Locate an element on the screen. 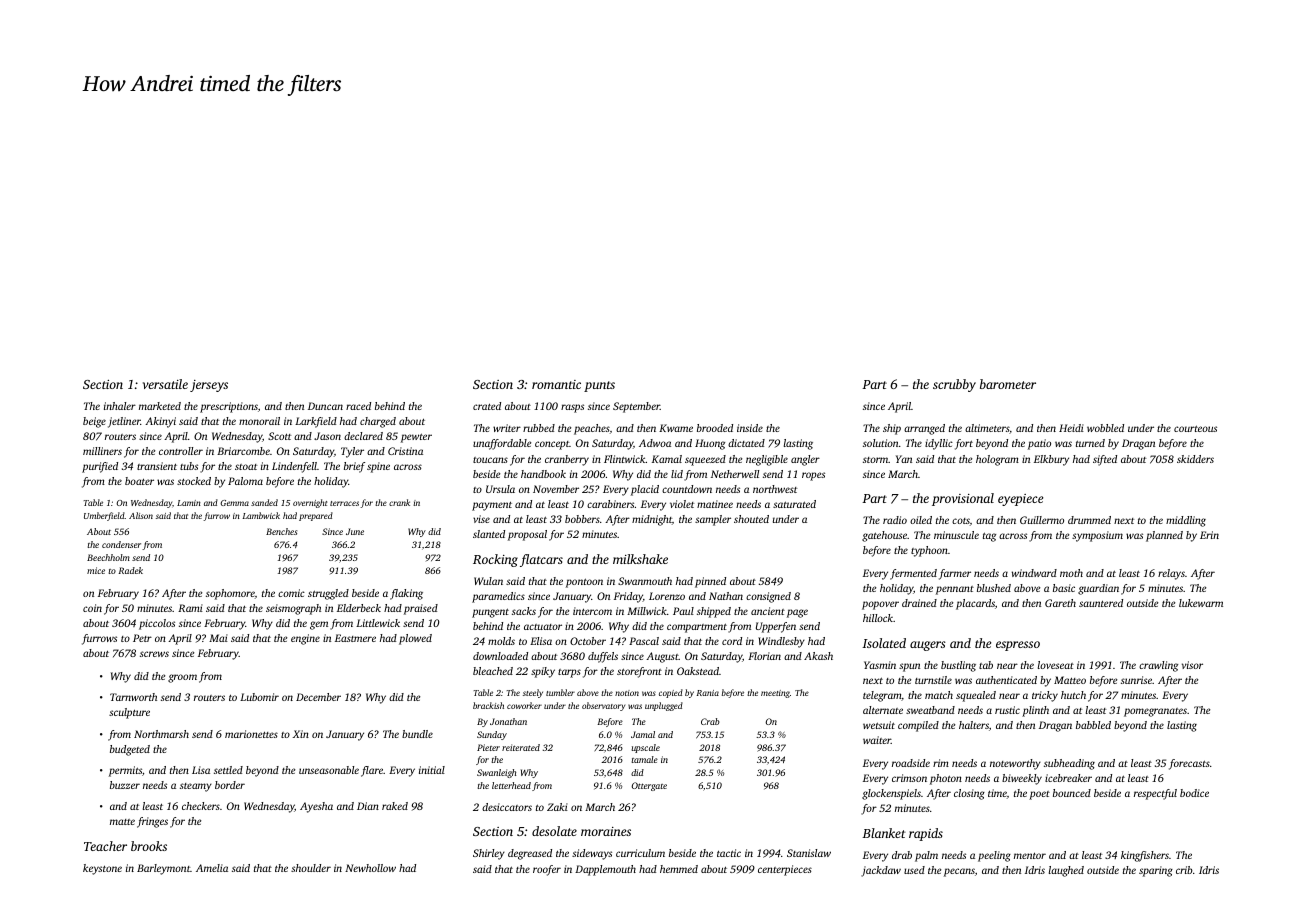 This screenshot has height=924, width=1308. turned is located at coordinates (1090, 443).
